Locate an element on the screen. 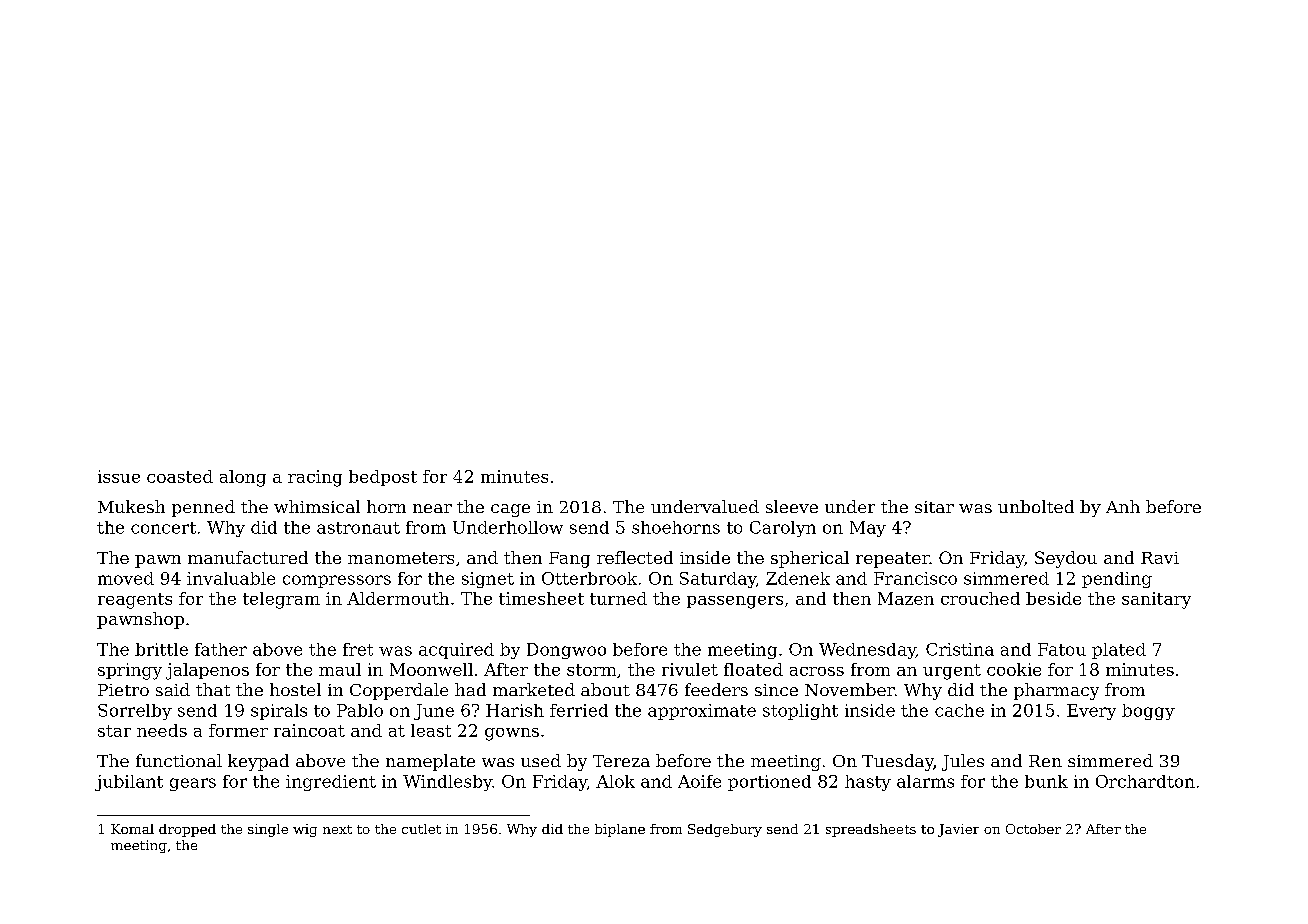 Image resolution: width=1308 pixels, height=924 pixels. ferried is located at coordinates (579, 710).
